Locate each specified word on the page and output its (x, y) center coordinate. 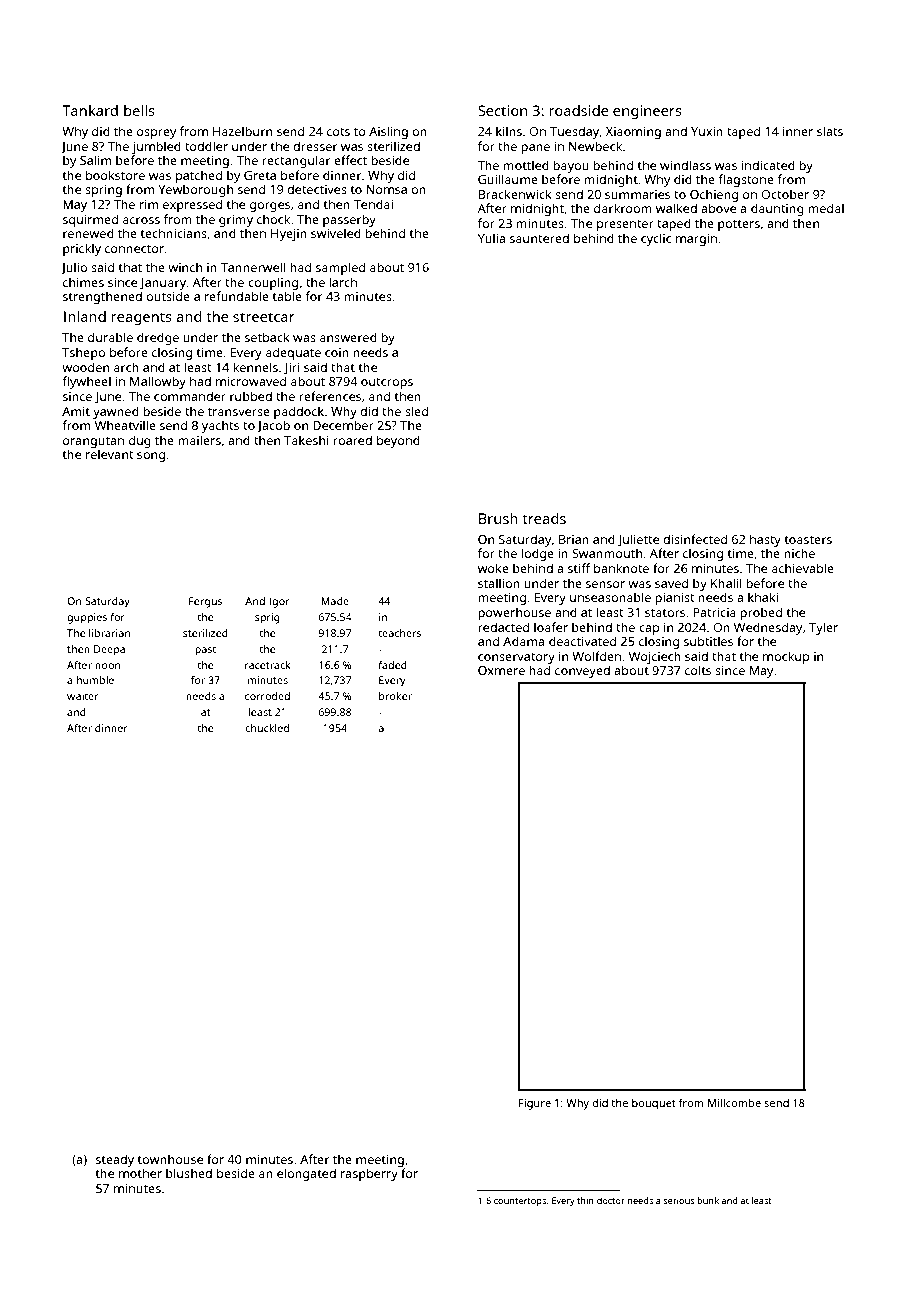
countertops (520, 1202)
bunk (708, 1200)
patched (199, 176)
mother (140, 1173)
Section (502, 110)
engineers (647, 112)
